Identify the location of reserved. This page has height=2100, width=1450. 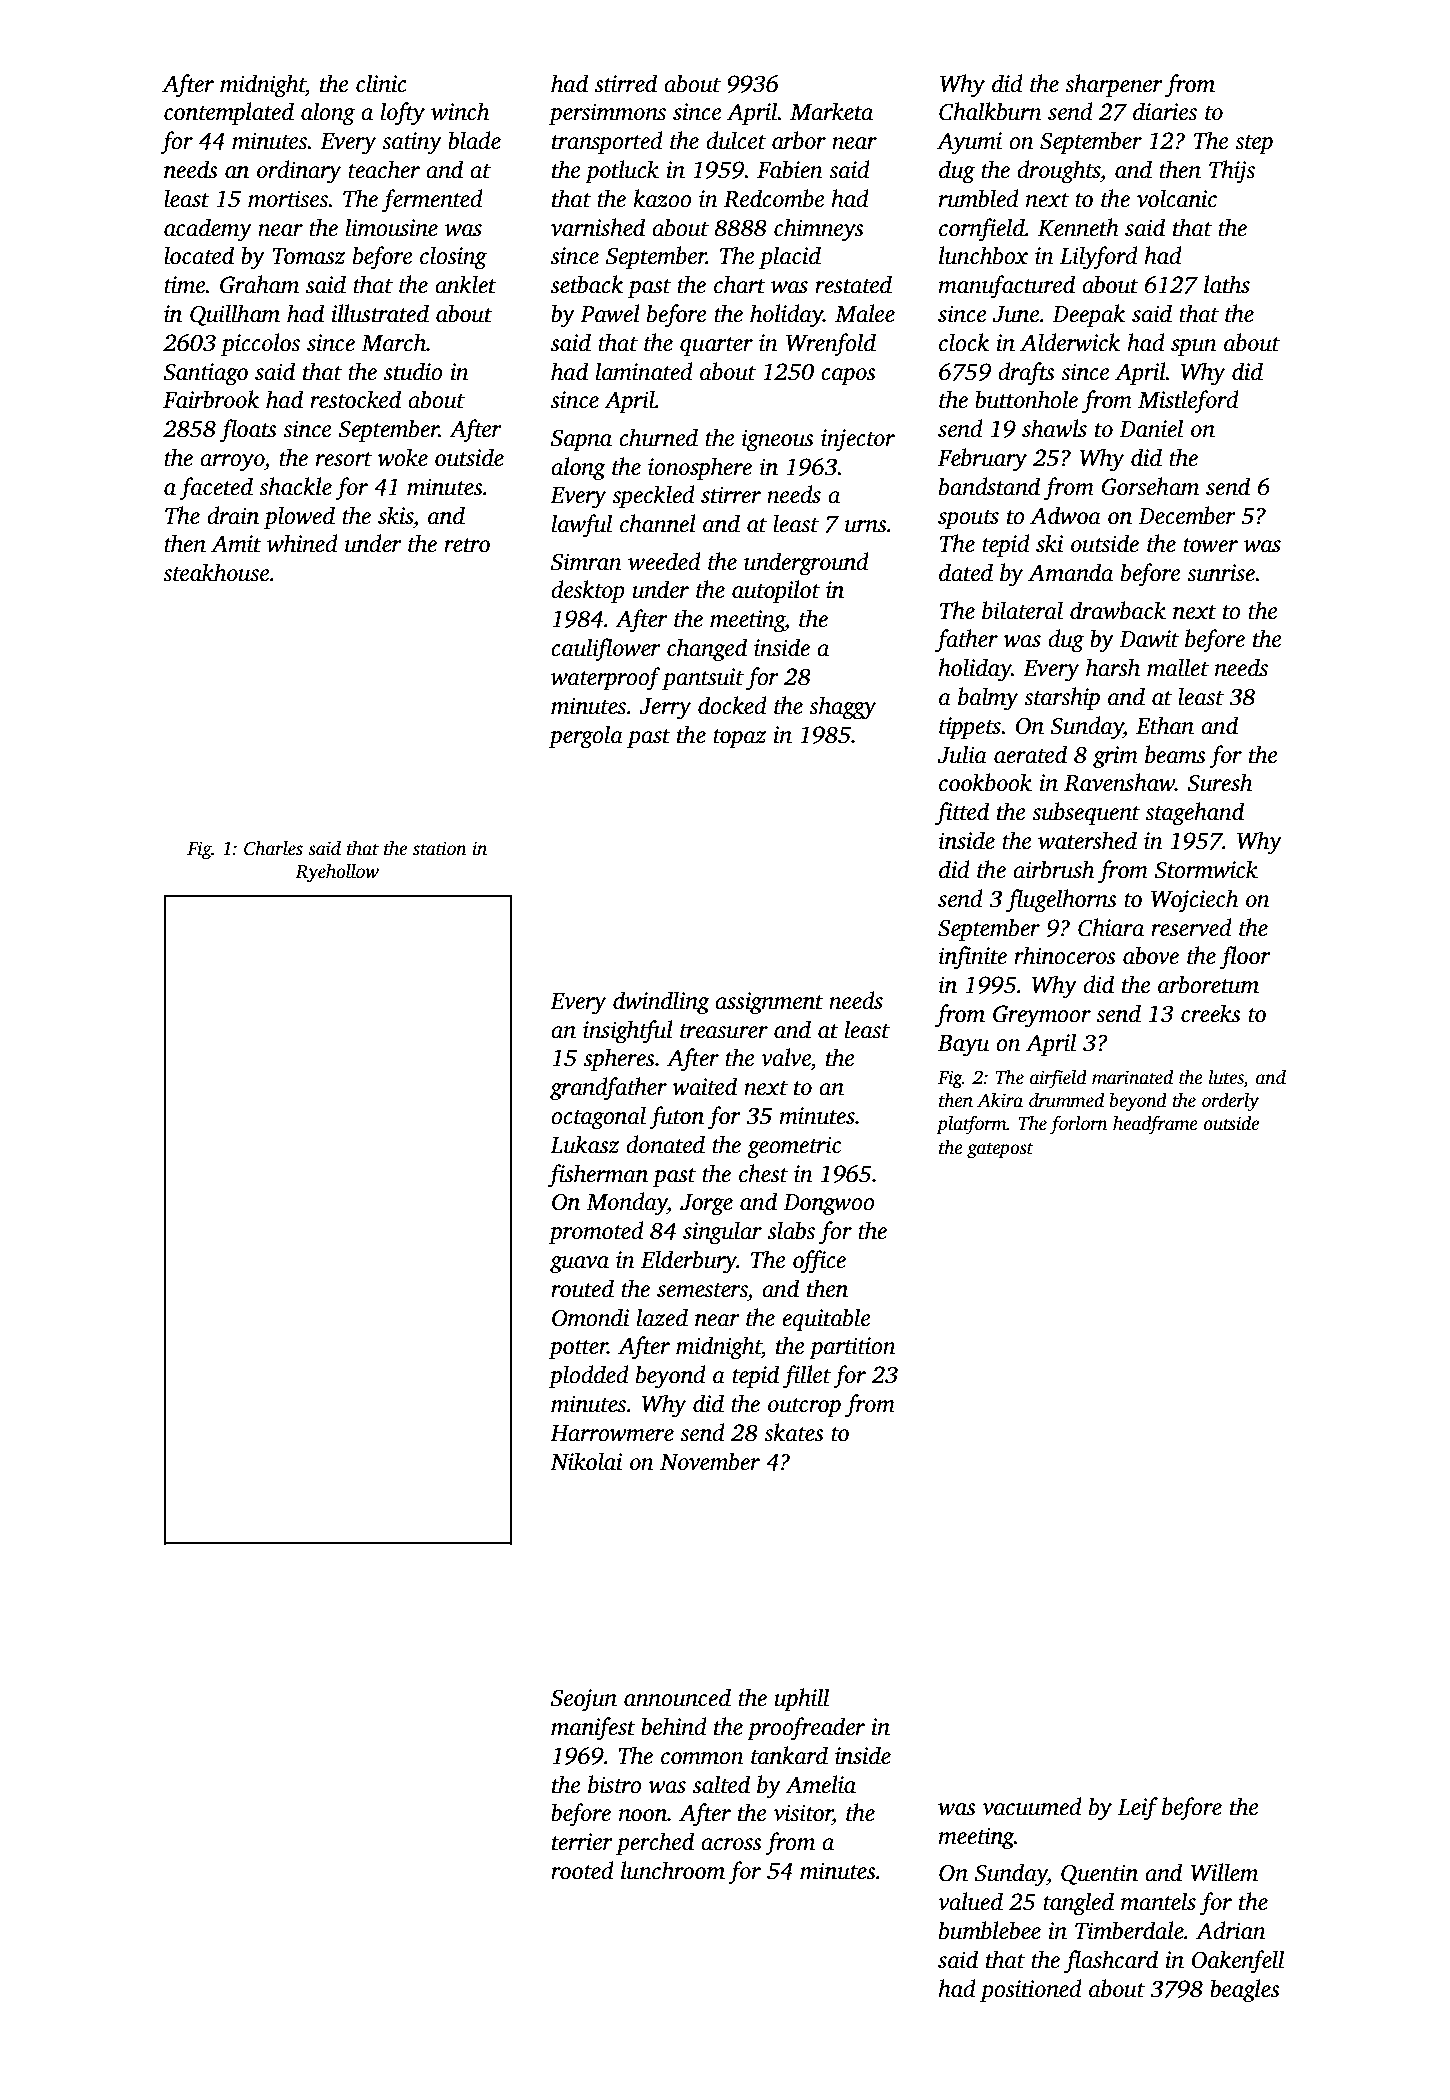
(1191, 927).
